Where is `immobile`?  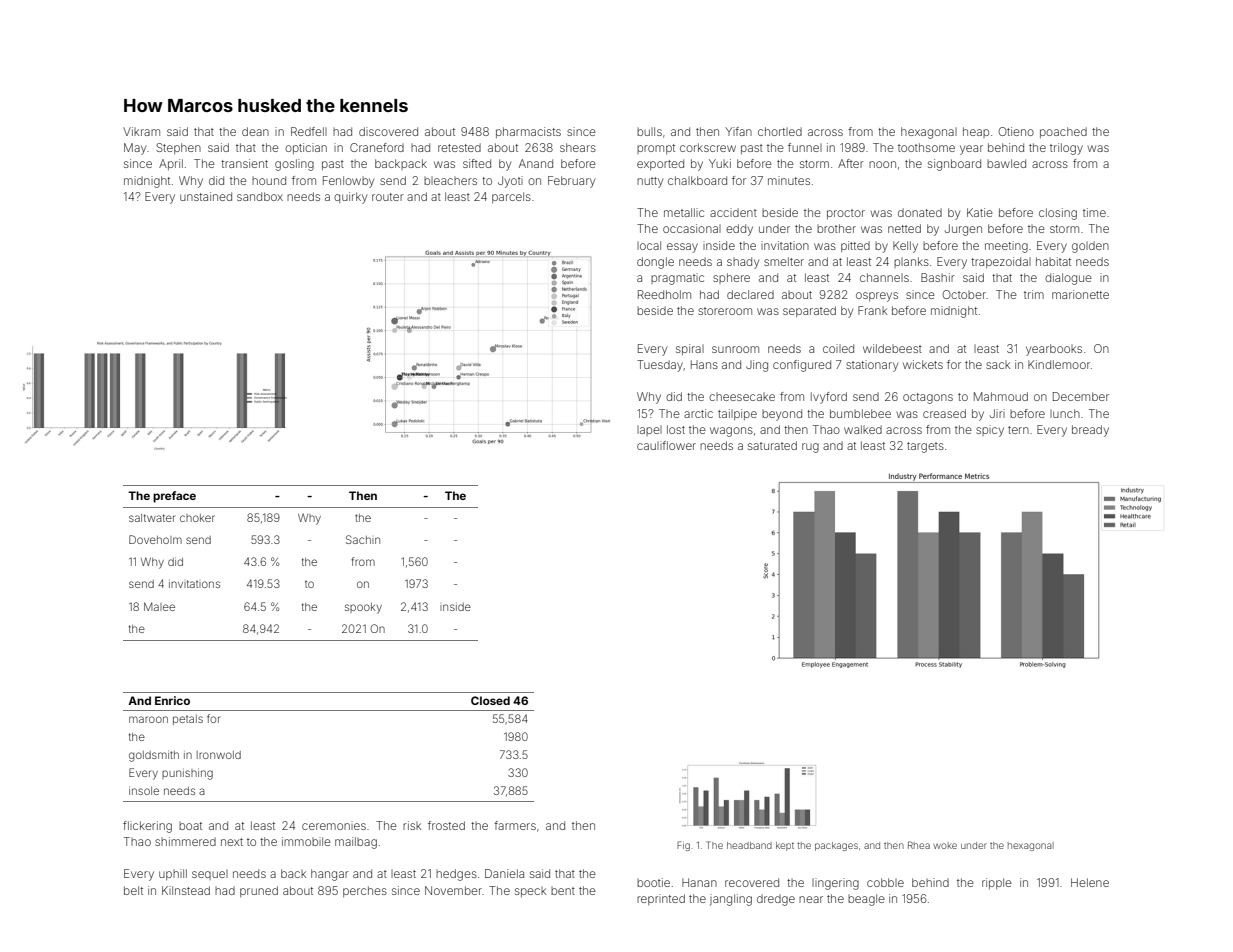
immobile is located at coordinates (306, 841).
